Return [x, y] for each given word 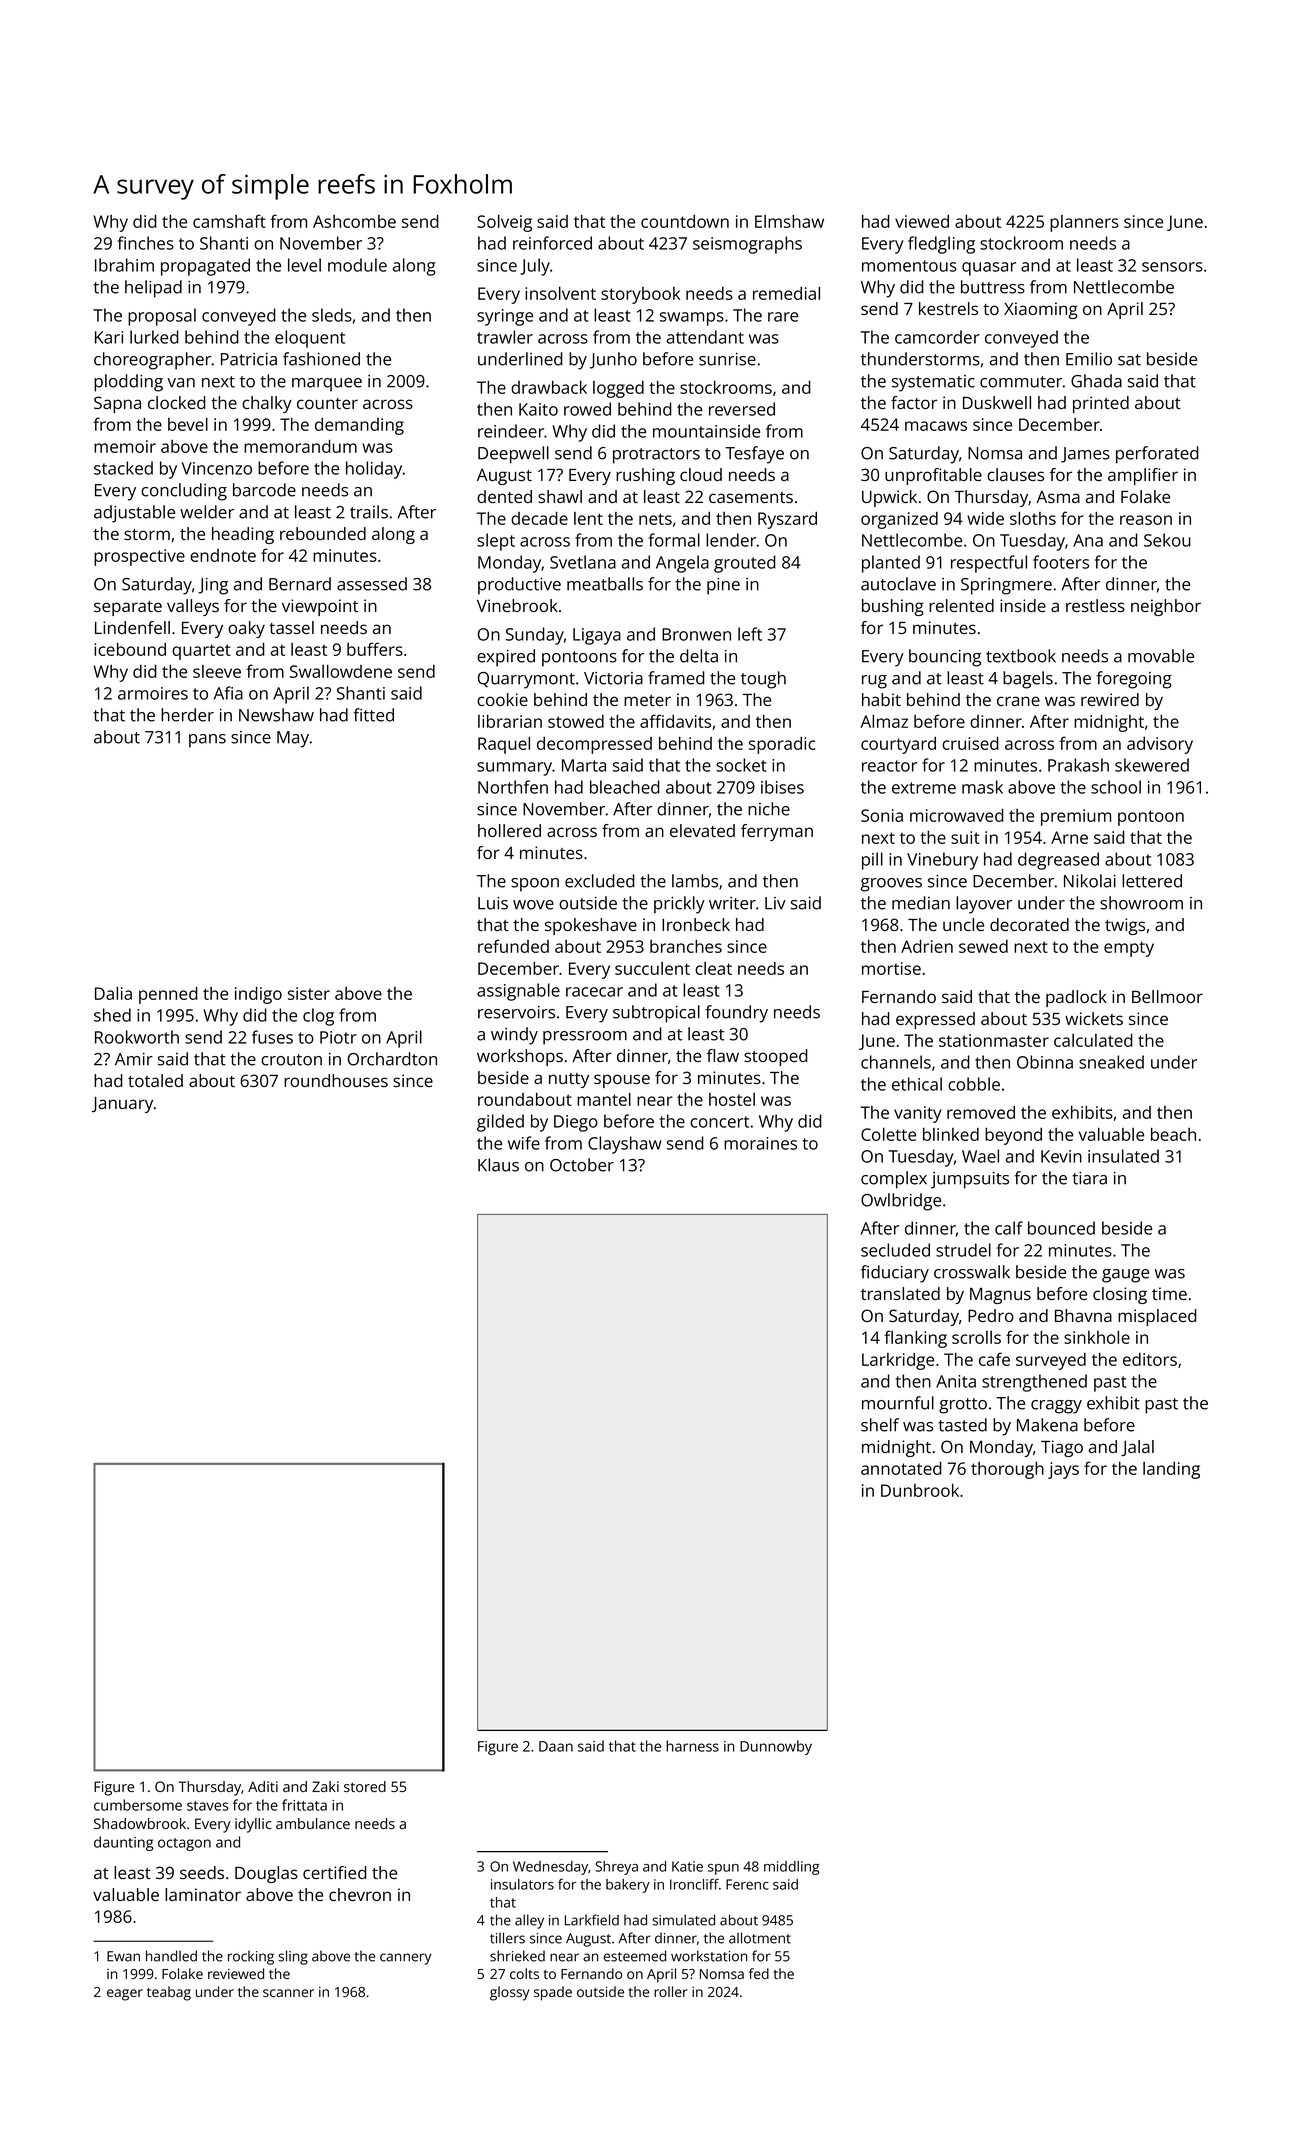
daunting [124, 1843]
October [582, 1165]
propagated [205, 267]
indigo [258, 995]
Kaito [538, 409]
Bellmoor [1167, 996]
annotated [901, 1468]
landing [1171, 1470]
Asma [1058, 497]
